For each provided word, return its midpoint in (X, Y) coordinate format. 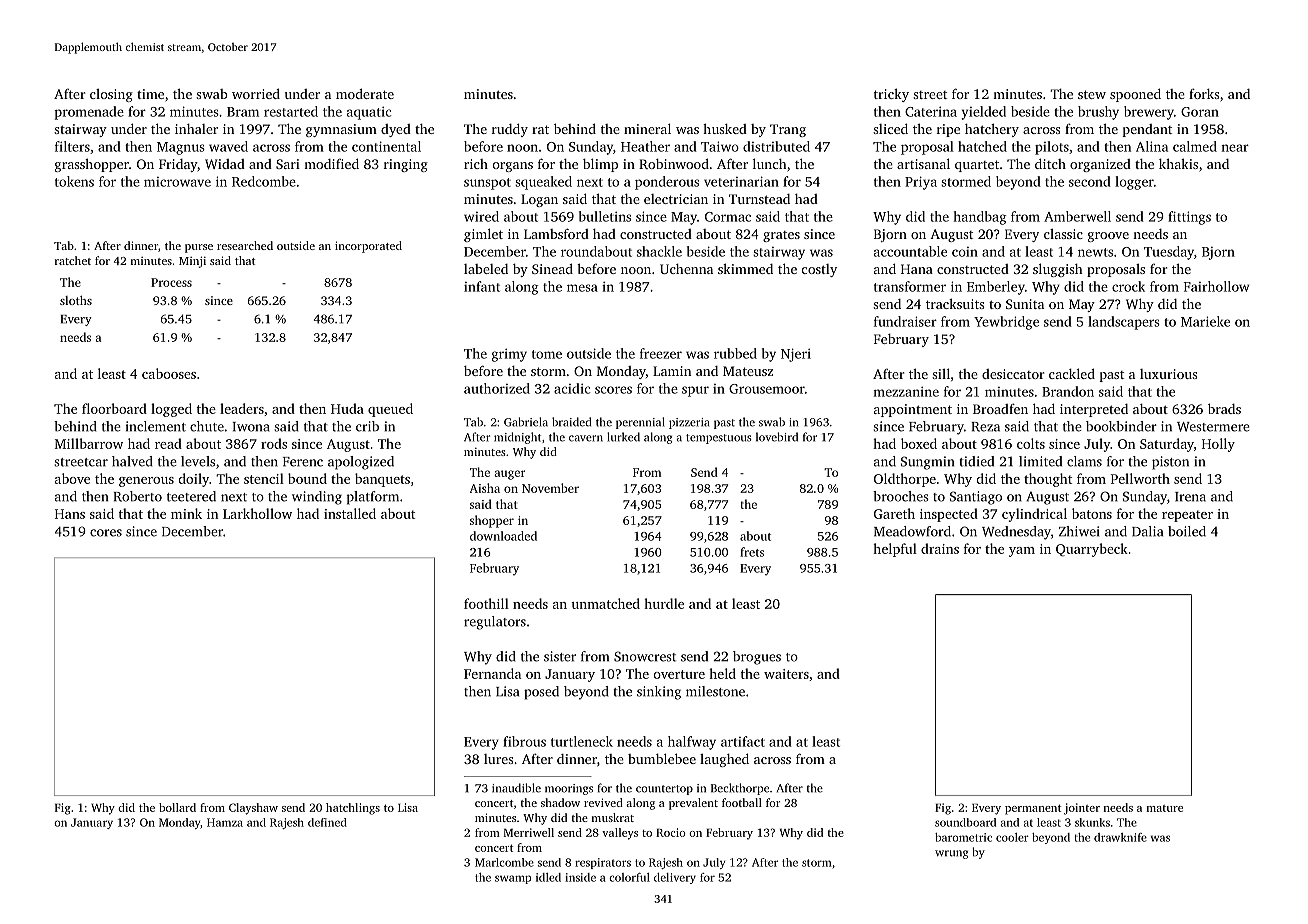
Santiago (976, 498)
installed (350, 513)
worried (256, 93)
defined (327, 822)
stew (1092, 94)
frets (752, 552)
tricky (891, 95)
